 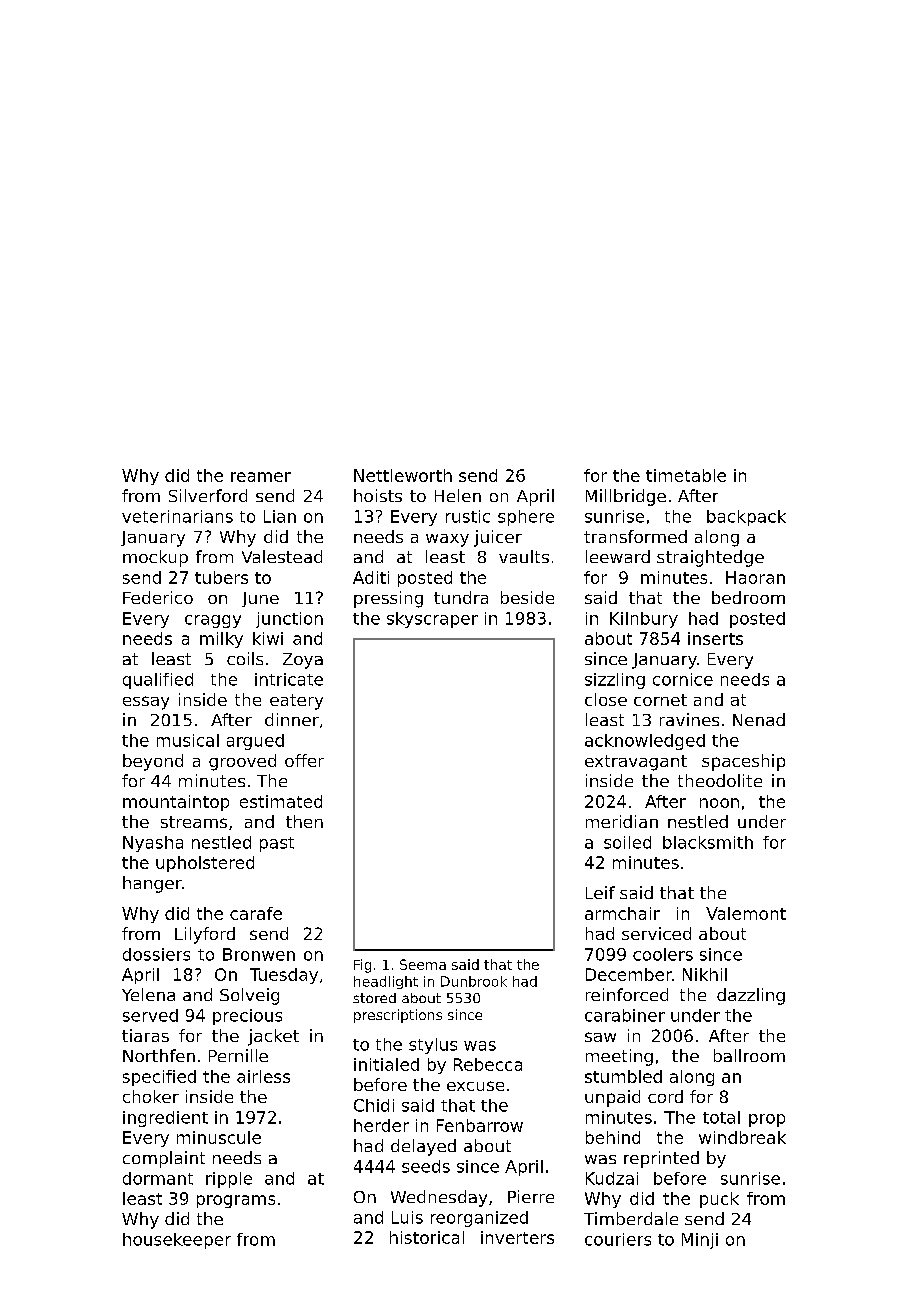 I want to click on Fenbarrow, so click(x=480, y=1125).
